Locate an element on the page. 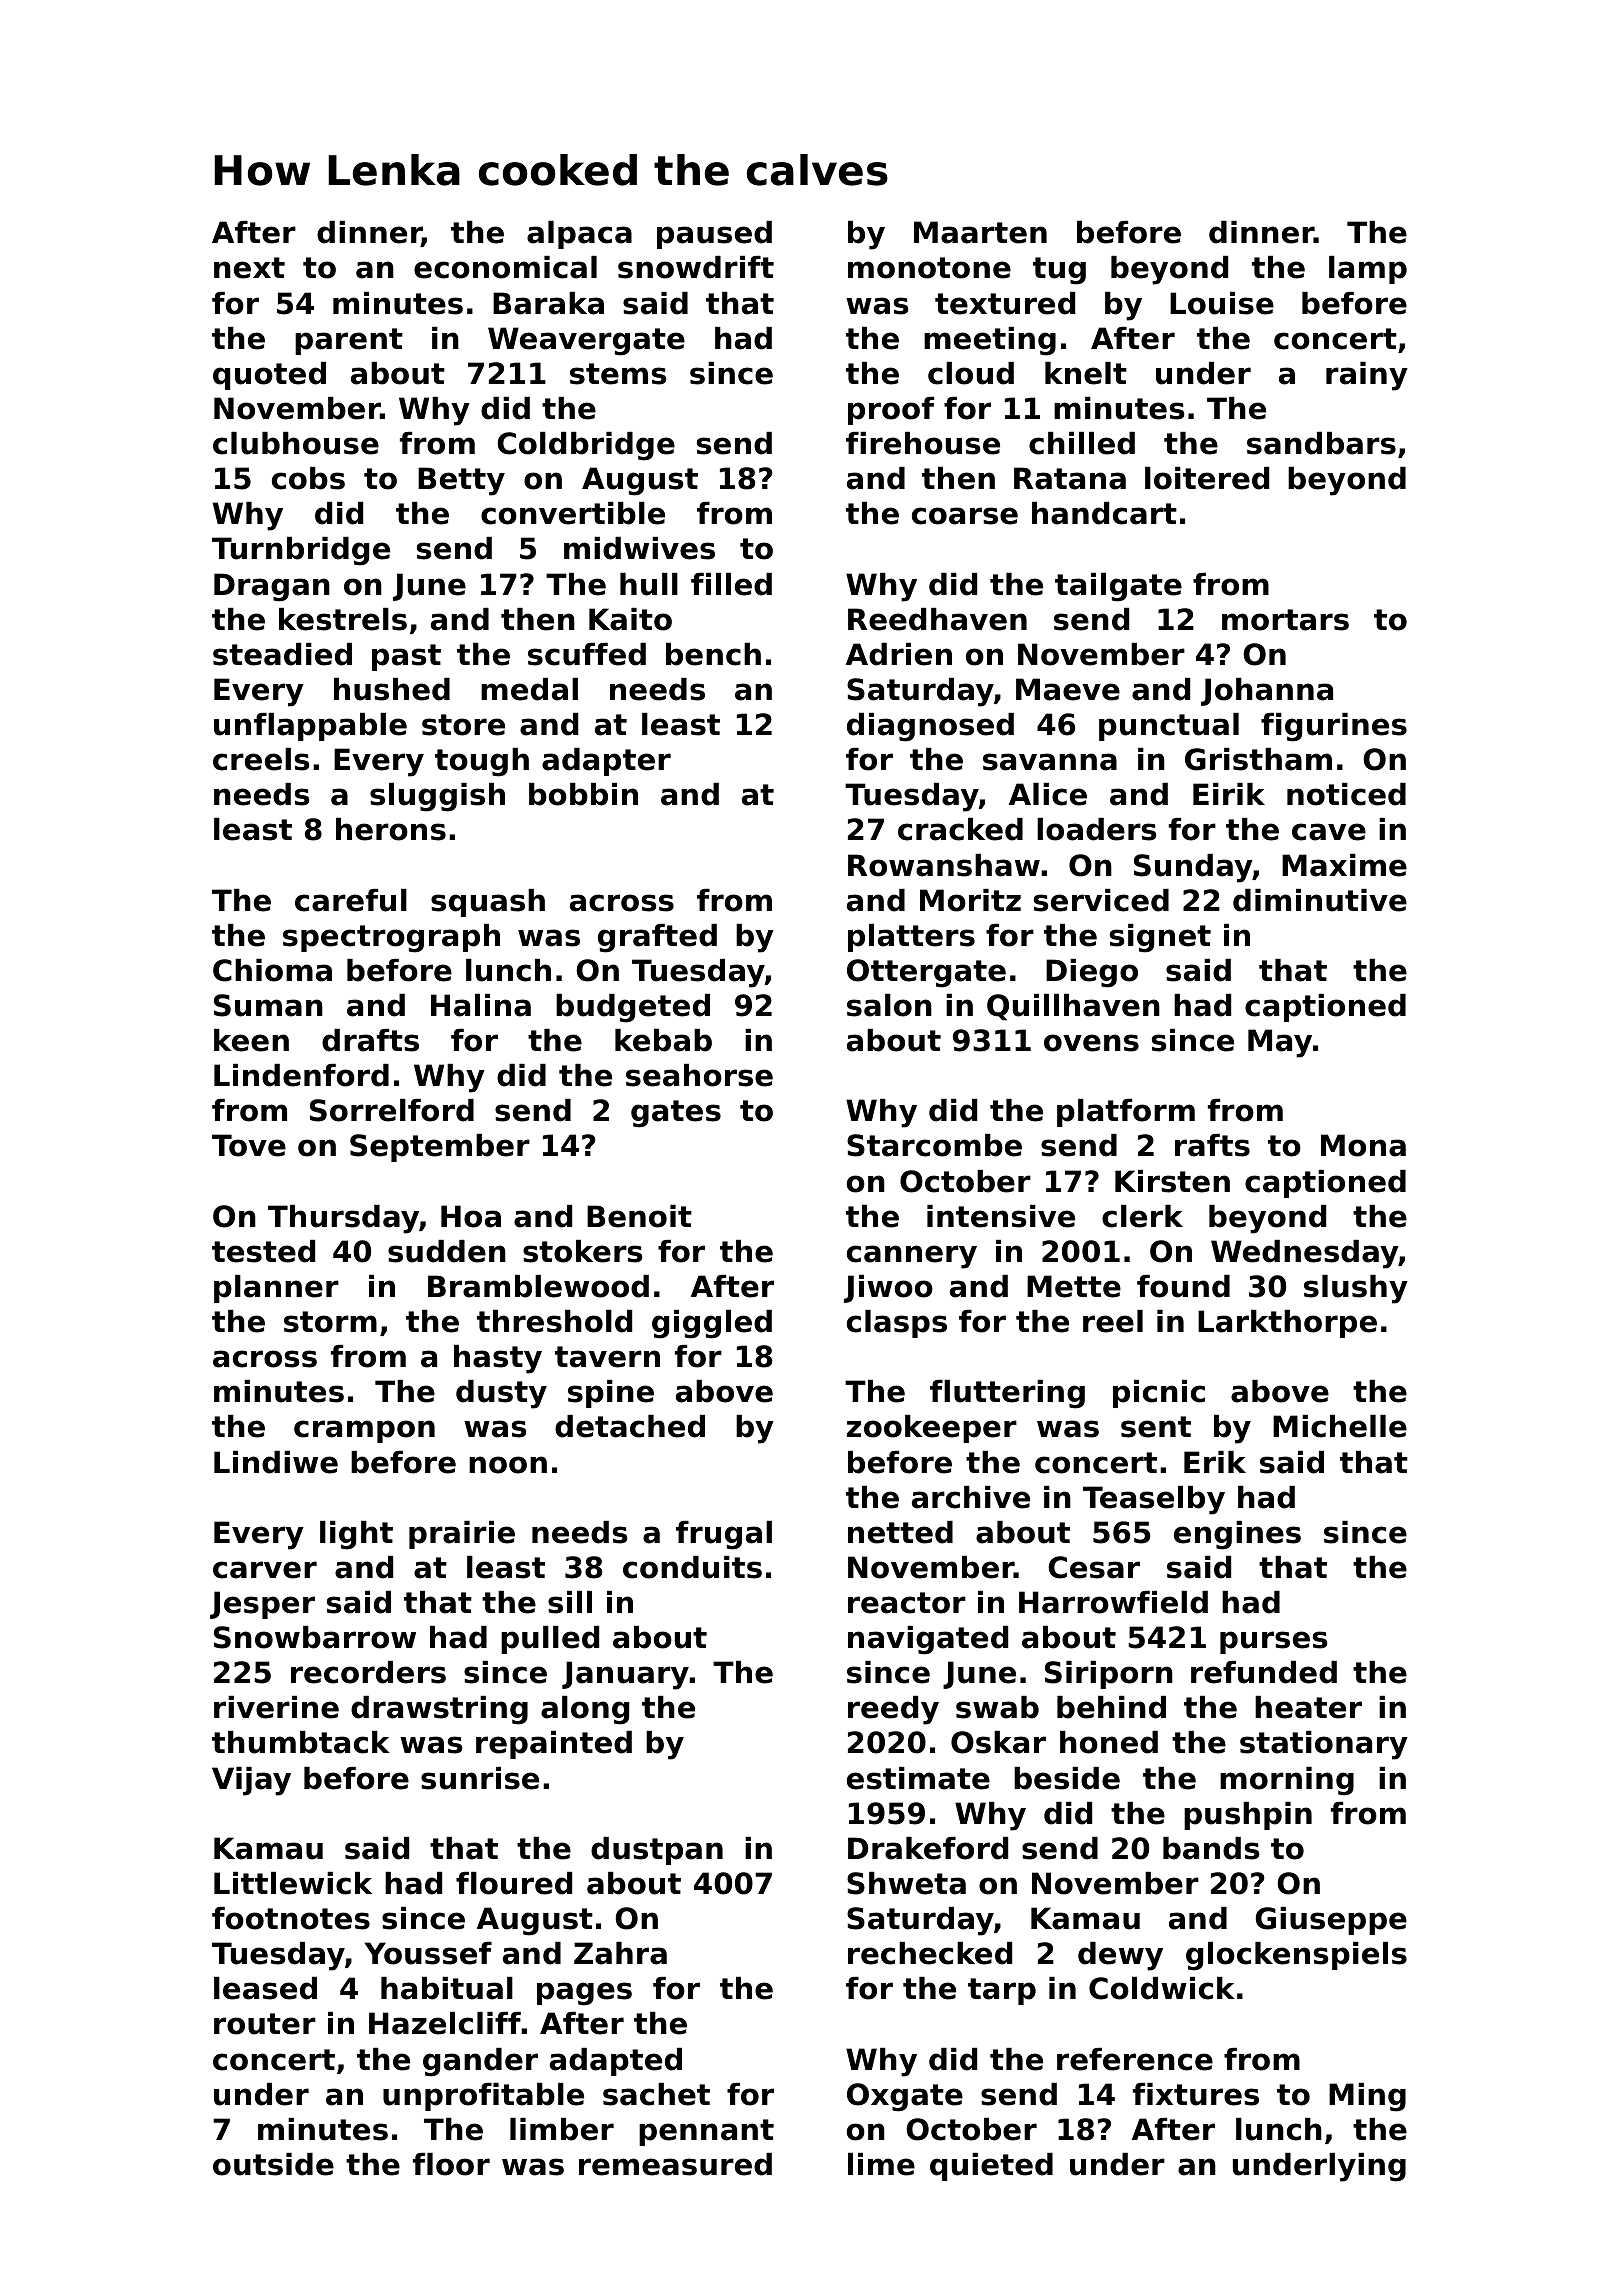  Tove is located at coordinates (249, 1145).
